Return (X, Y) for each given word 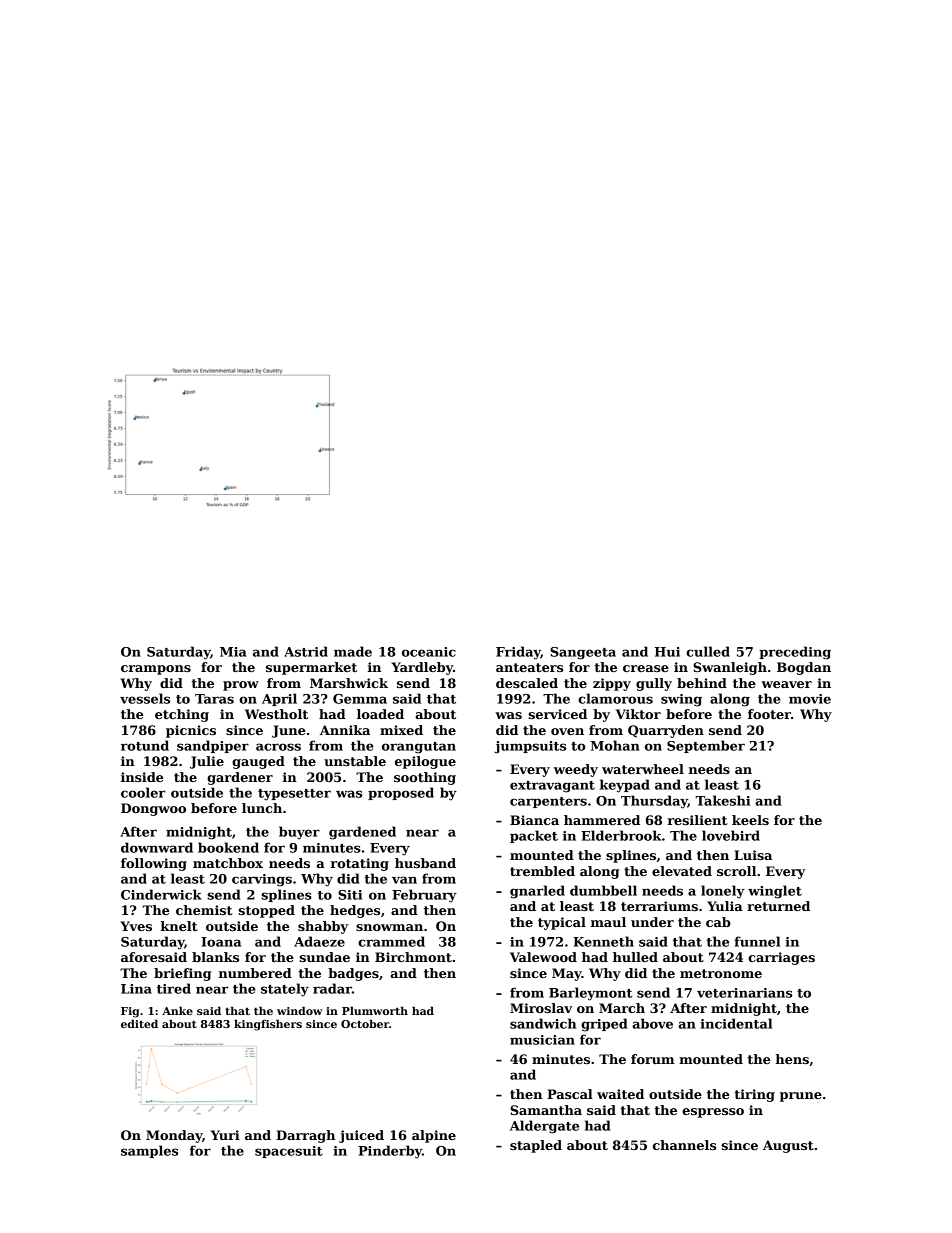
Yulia (725, 906)
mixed (401, 730)
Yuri (225, 1135)
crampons (156, 670)
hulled (635, 957)
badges (353, 974)
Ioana (221, 942)
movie (810, 699)
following (154, 864)
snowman (389, 927)
